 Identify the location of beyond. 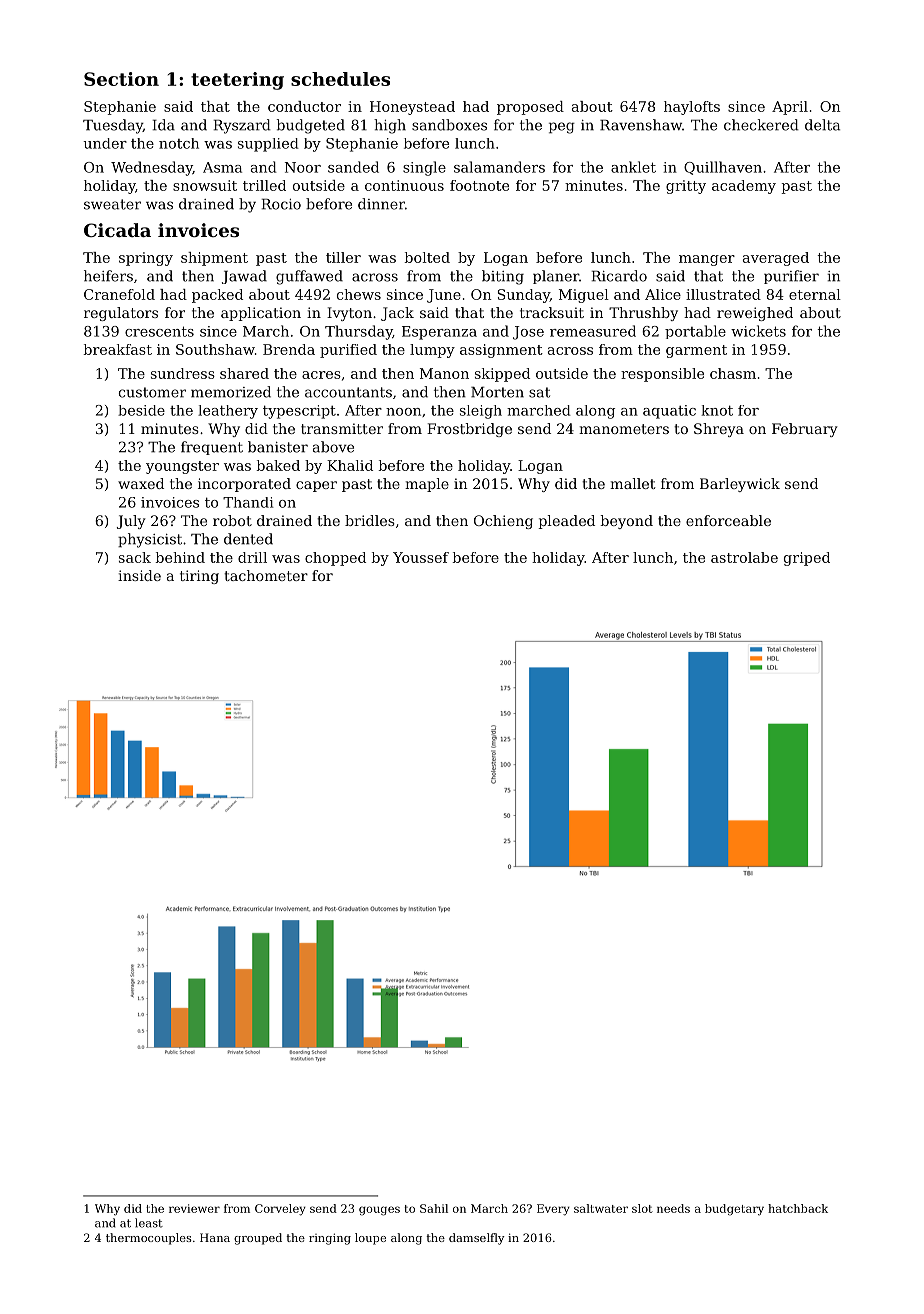
(626, 522).
